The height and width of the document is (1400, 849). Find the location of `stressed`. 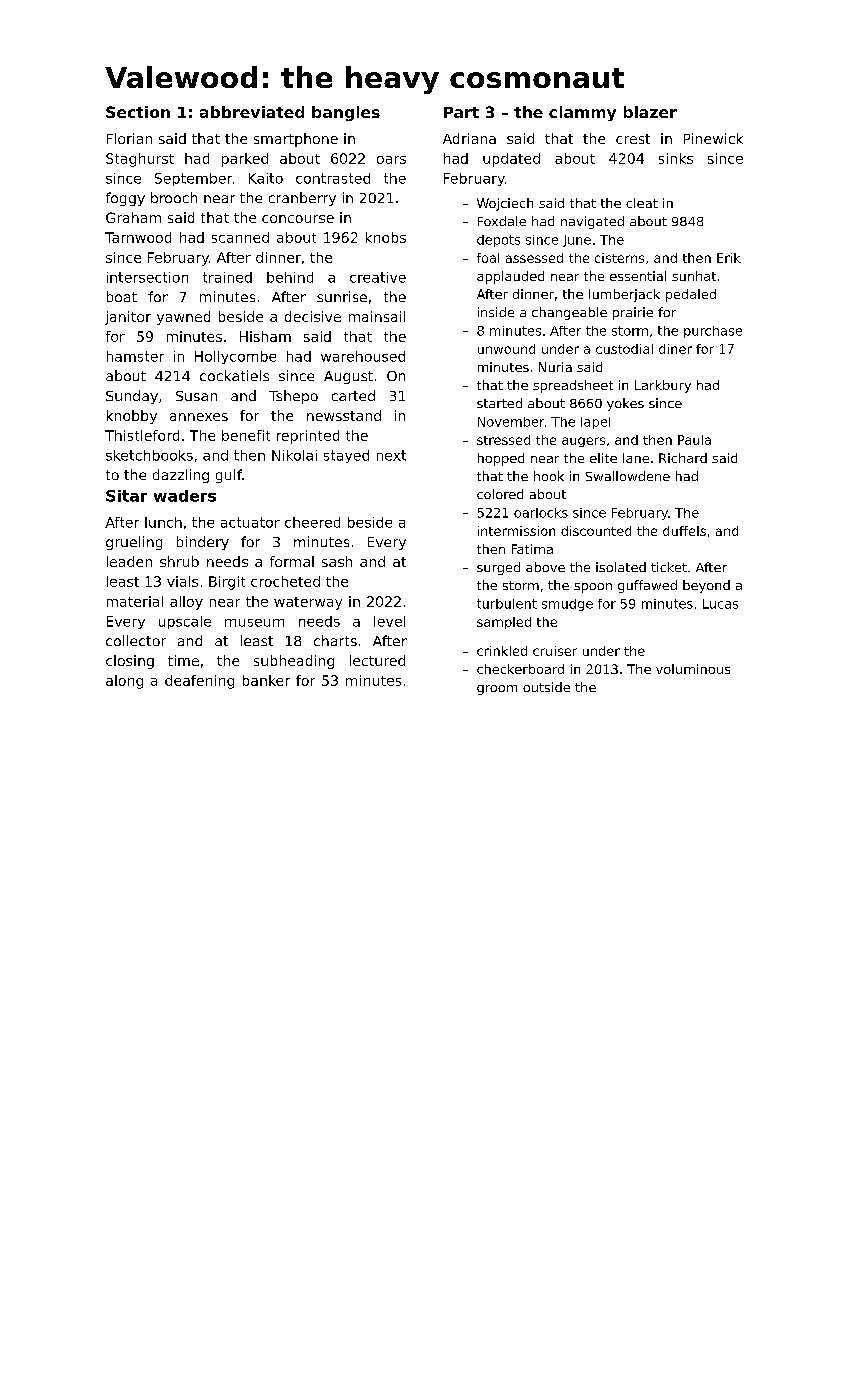

stressed is located at coordinates (503, 440).
